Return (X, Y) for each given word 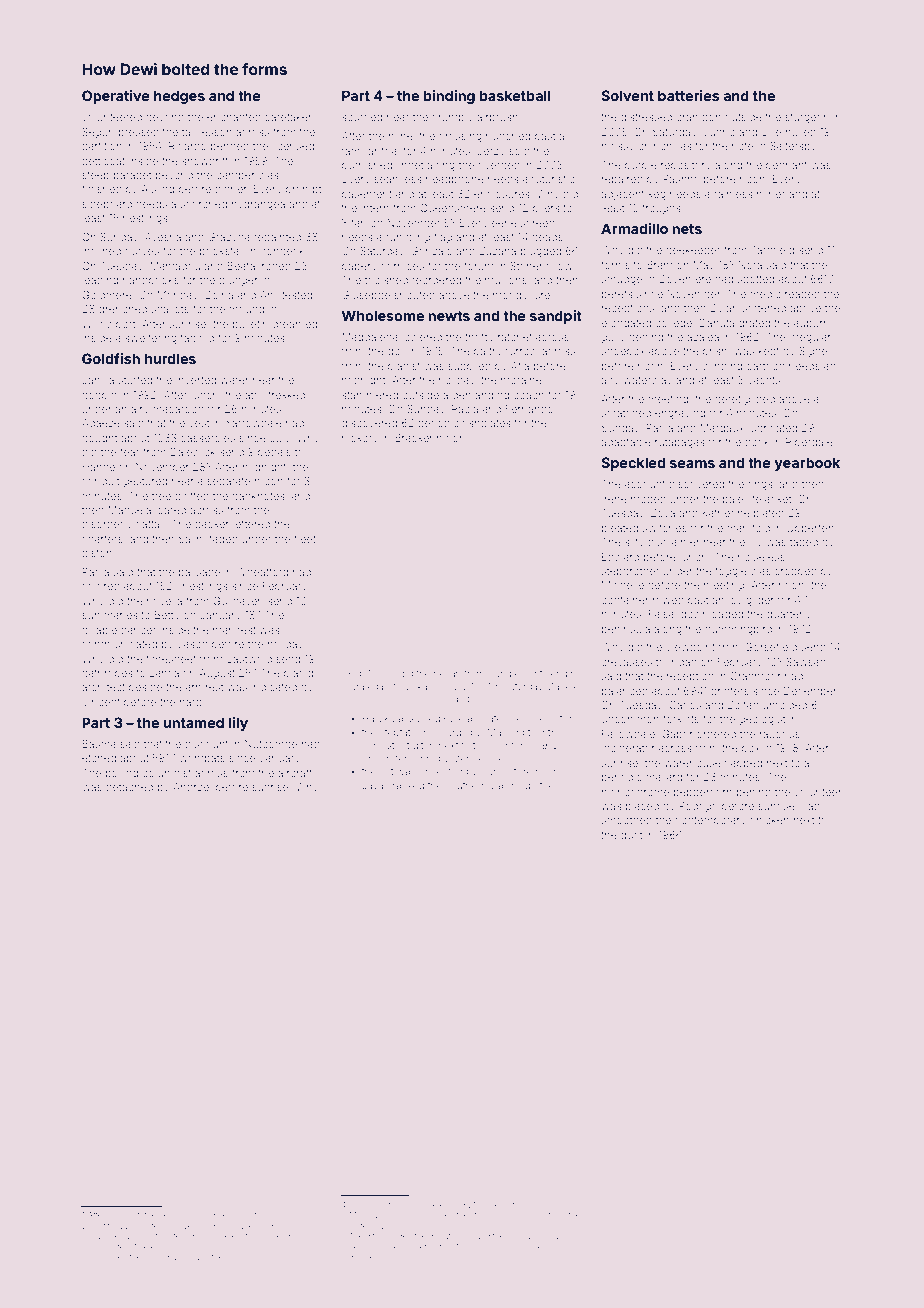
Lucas (429, 1257)
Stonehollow (541, 265)
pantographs (167, 1258)
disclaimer (673, 542)
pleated (620, 529)
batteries (688, 95)
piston (97, 554)
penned (230, 147)
